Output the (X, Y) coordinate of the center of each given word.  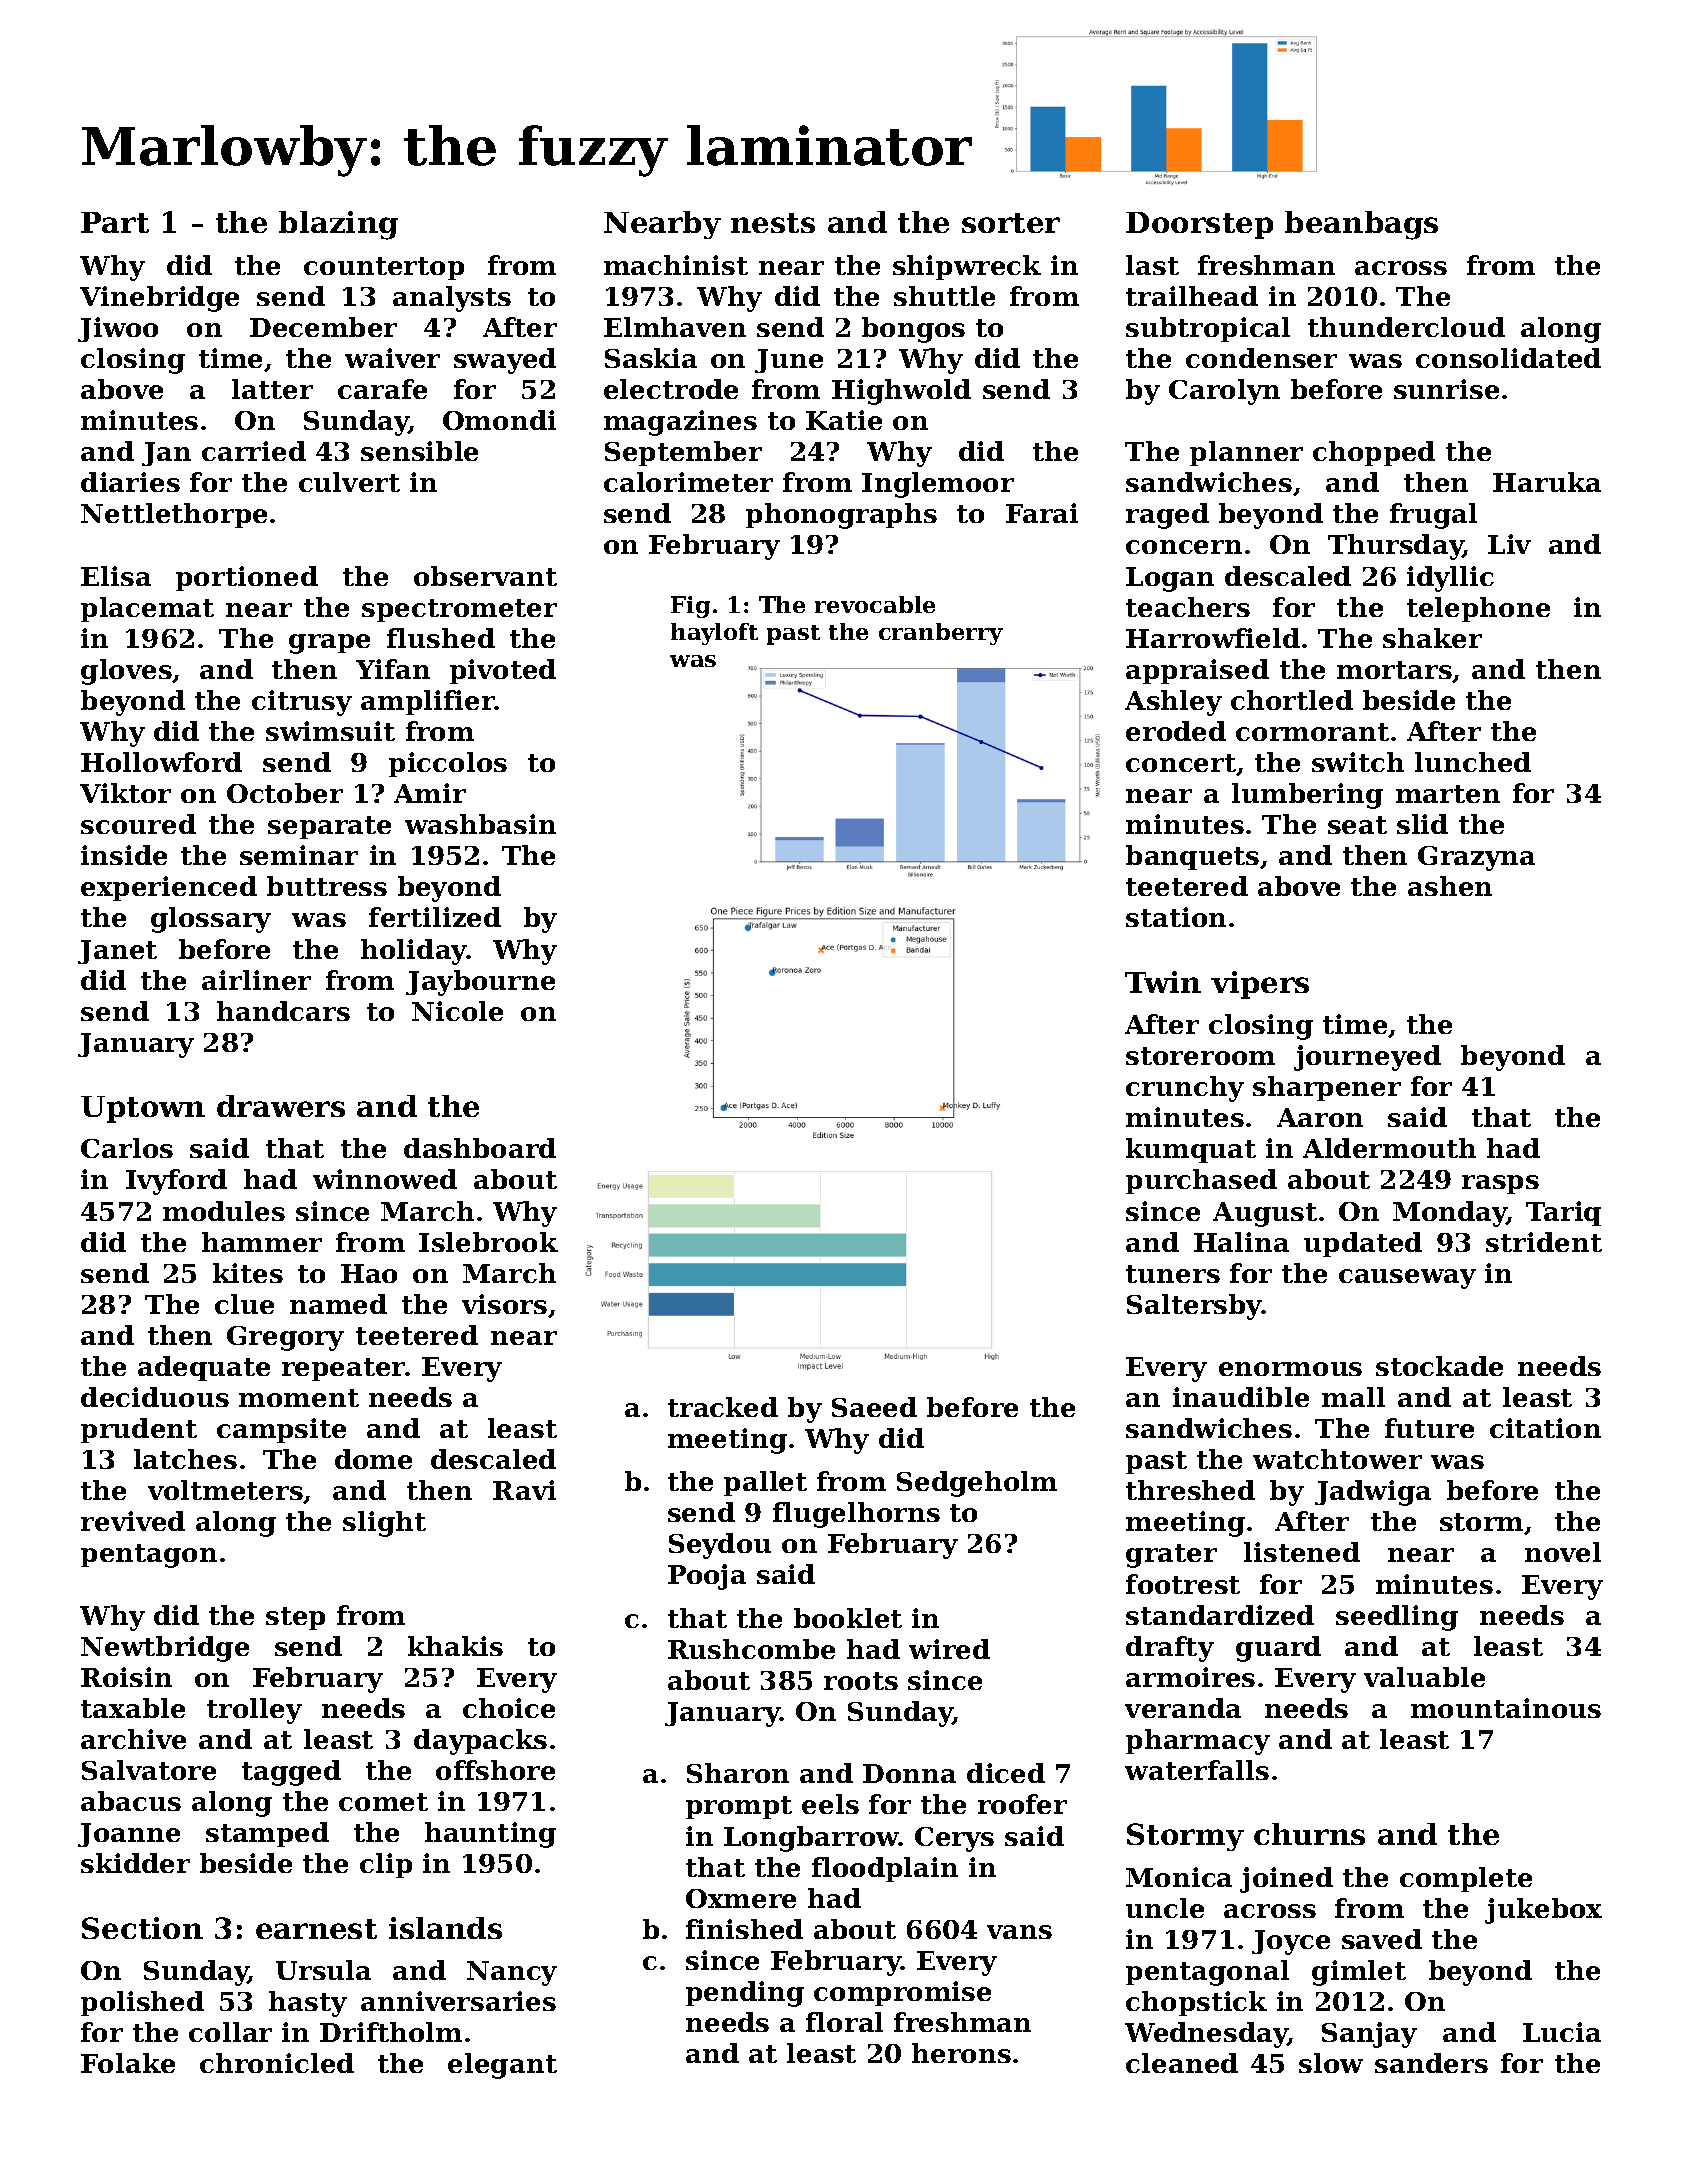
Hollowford (161, 762)
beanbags (1361, 225)
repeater (344, 1369)
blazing (338, 225)
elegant (502, 2066)
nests (773, 223)
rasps (1500, 1184)
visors (504, 1304)
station (1176, 917)
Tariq (1563, 1213)
